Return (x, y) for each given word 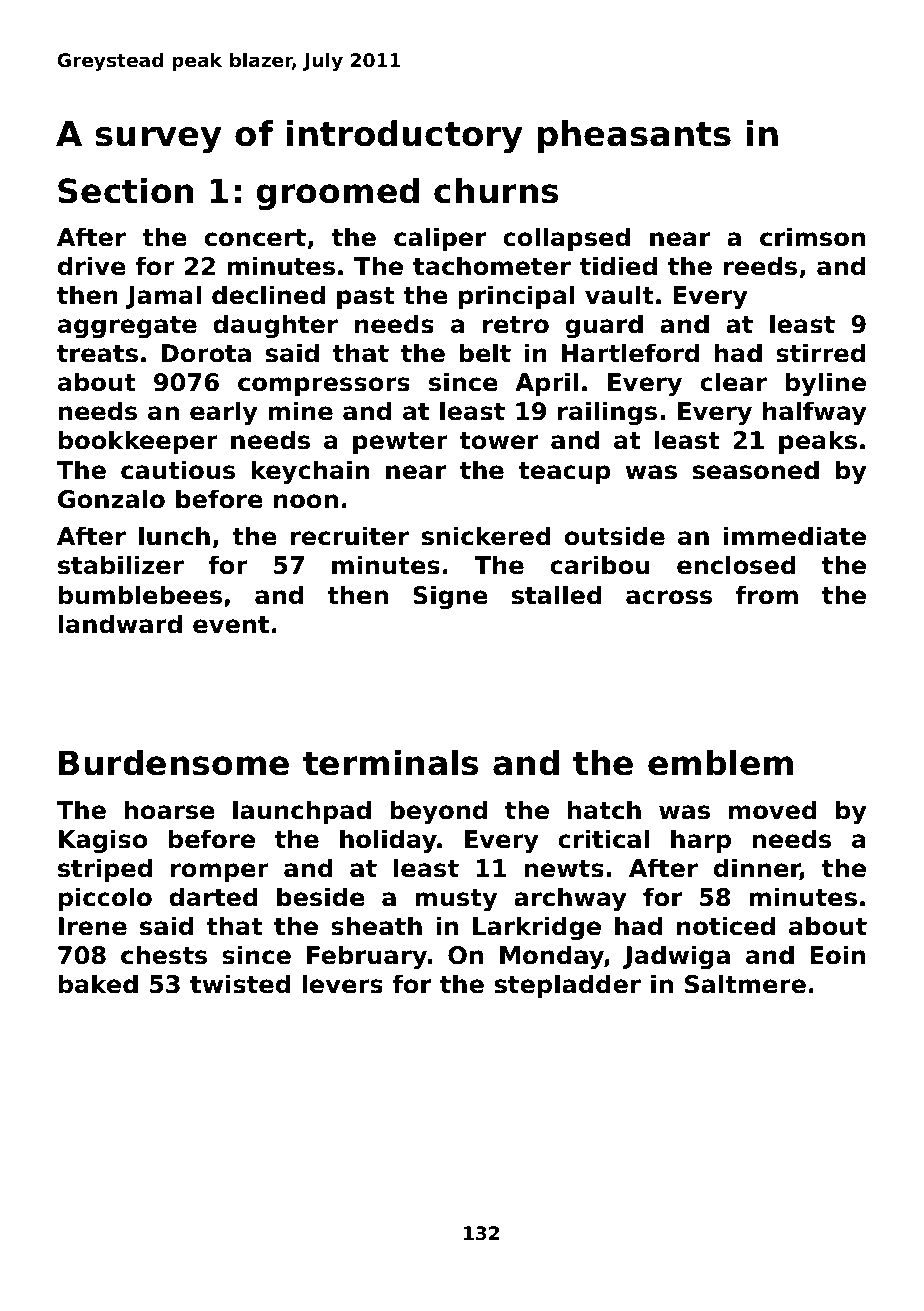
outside (615, 536)
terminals (390, 763)
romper (220, 872)
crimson (812, 237)
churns (496, 191)
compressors (324, 386)
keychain (310, 472)
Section (125, 191)
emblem (720, 763)
